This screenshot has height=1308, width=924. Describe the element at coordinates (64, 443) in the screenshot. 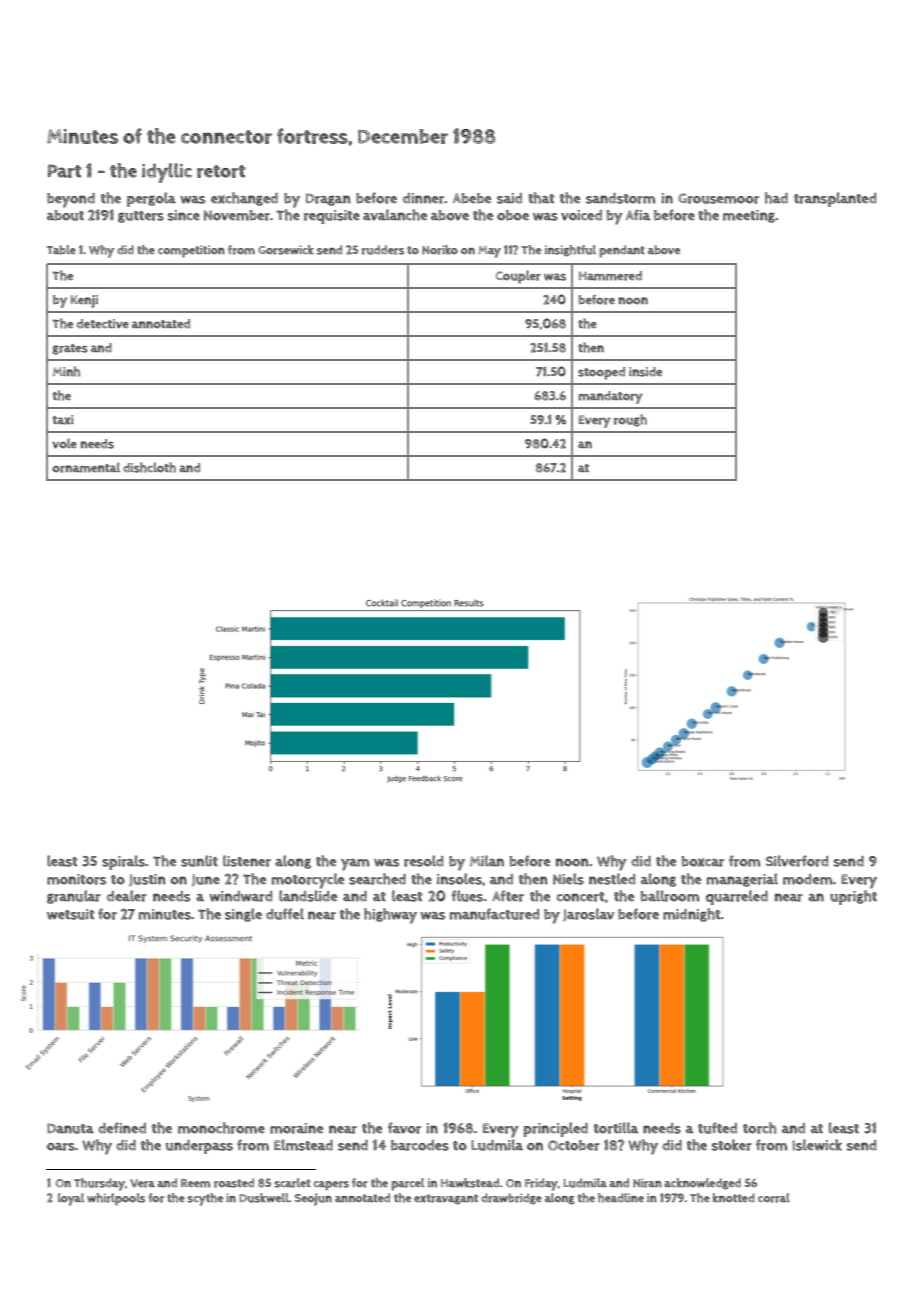

I see `vole` at that location.
